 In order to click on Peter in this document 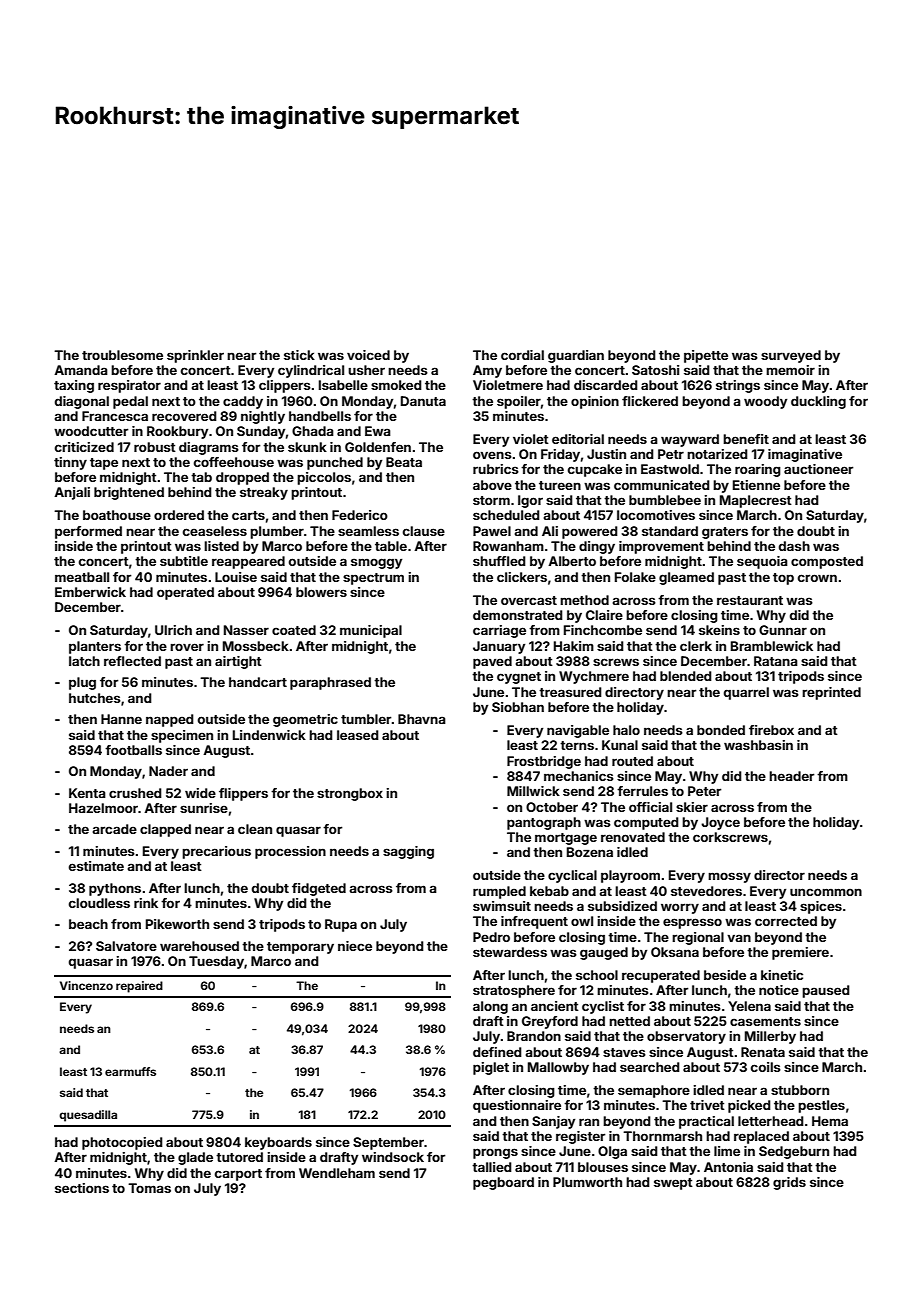, I will do `click(704, 791)`.
